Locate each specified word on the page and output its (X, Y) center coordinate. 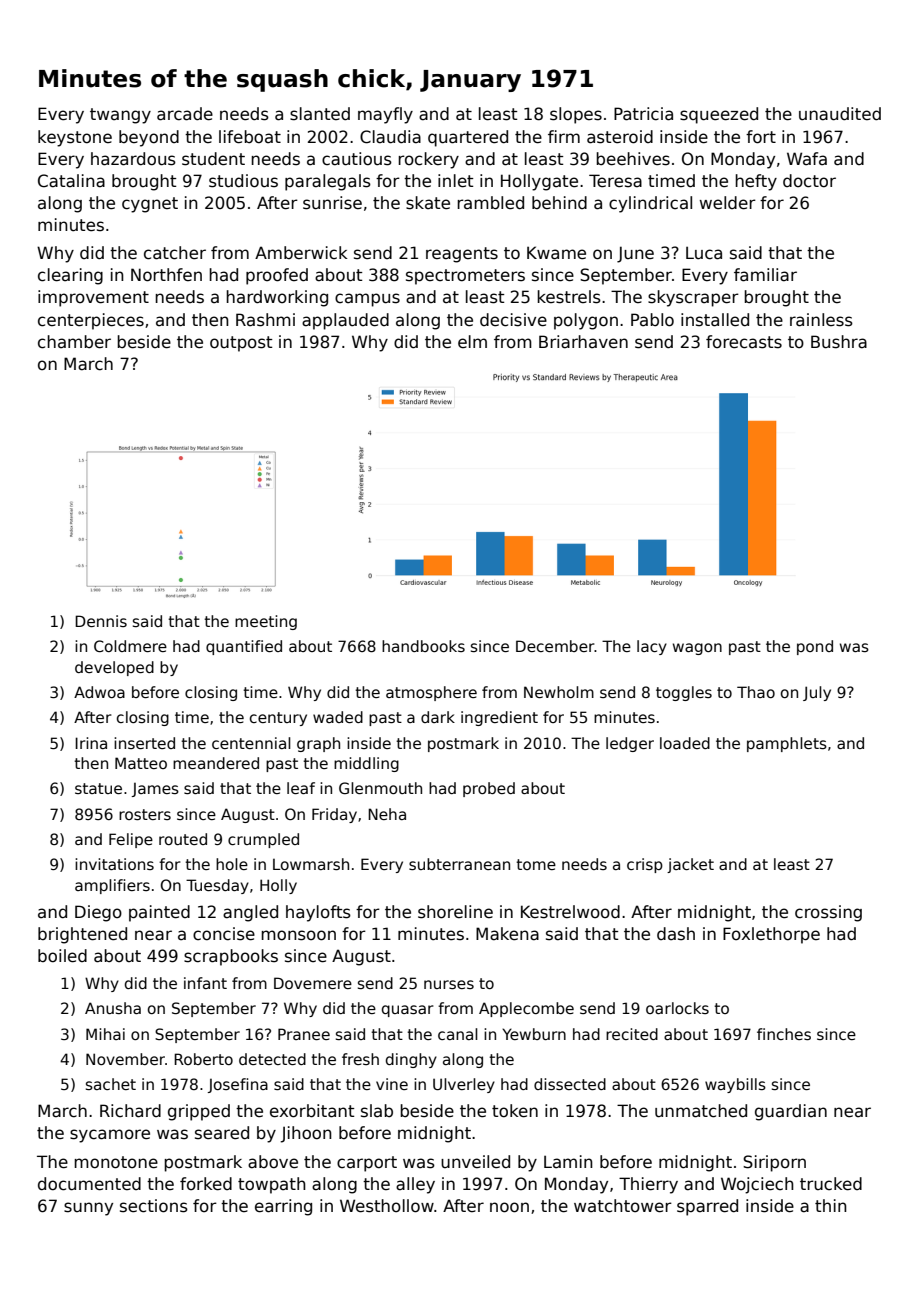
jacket (690, 865)
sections (154, 1206)
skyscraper (693, 298)
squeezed (719, 115)
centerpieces (91, 321)
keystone (75, 138)
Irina (91, 743)
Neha (387, 814)
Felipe (131, 840)
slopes (576, 115)
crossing (828, 913)
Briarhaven (583, 342)
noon (509, 1207)
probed (489, 789)
